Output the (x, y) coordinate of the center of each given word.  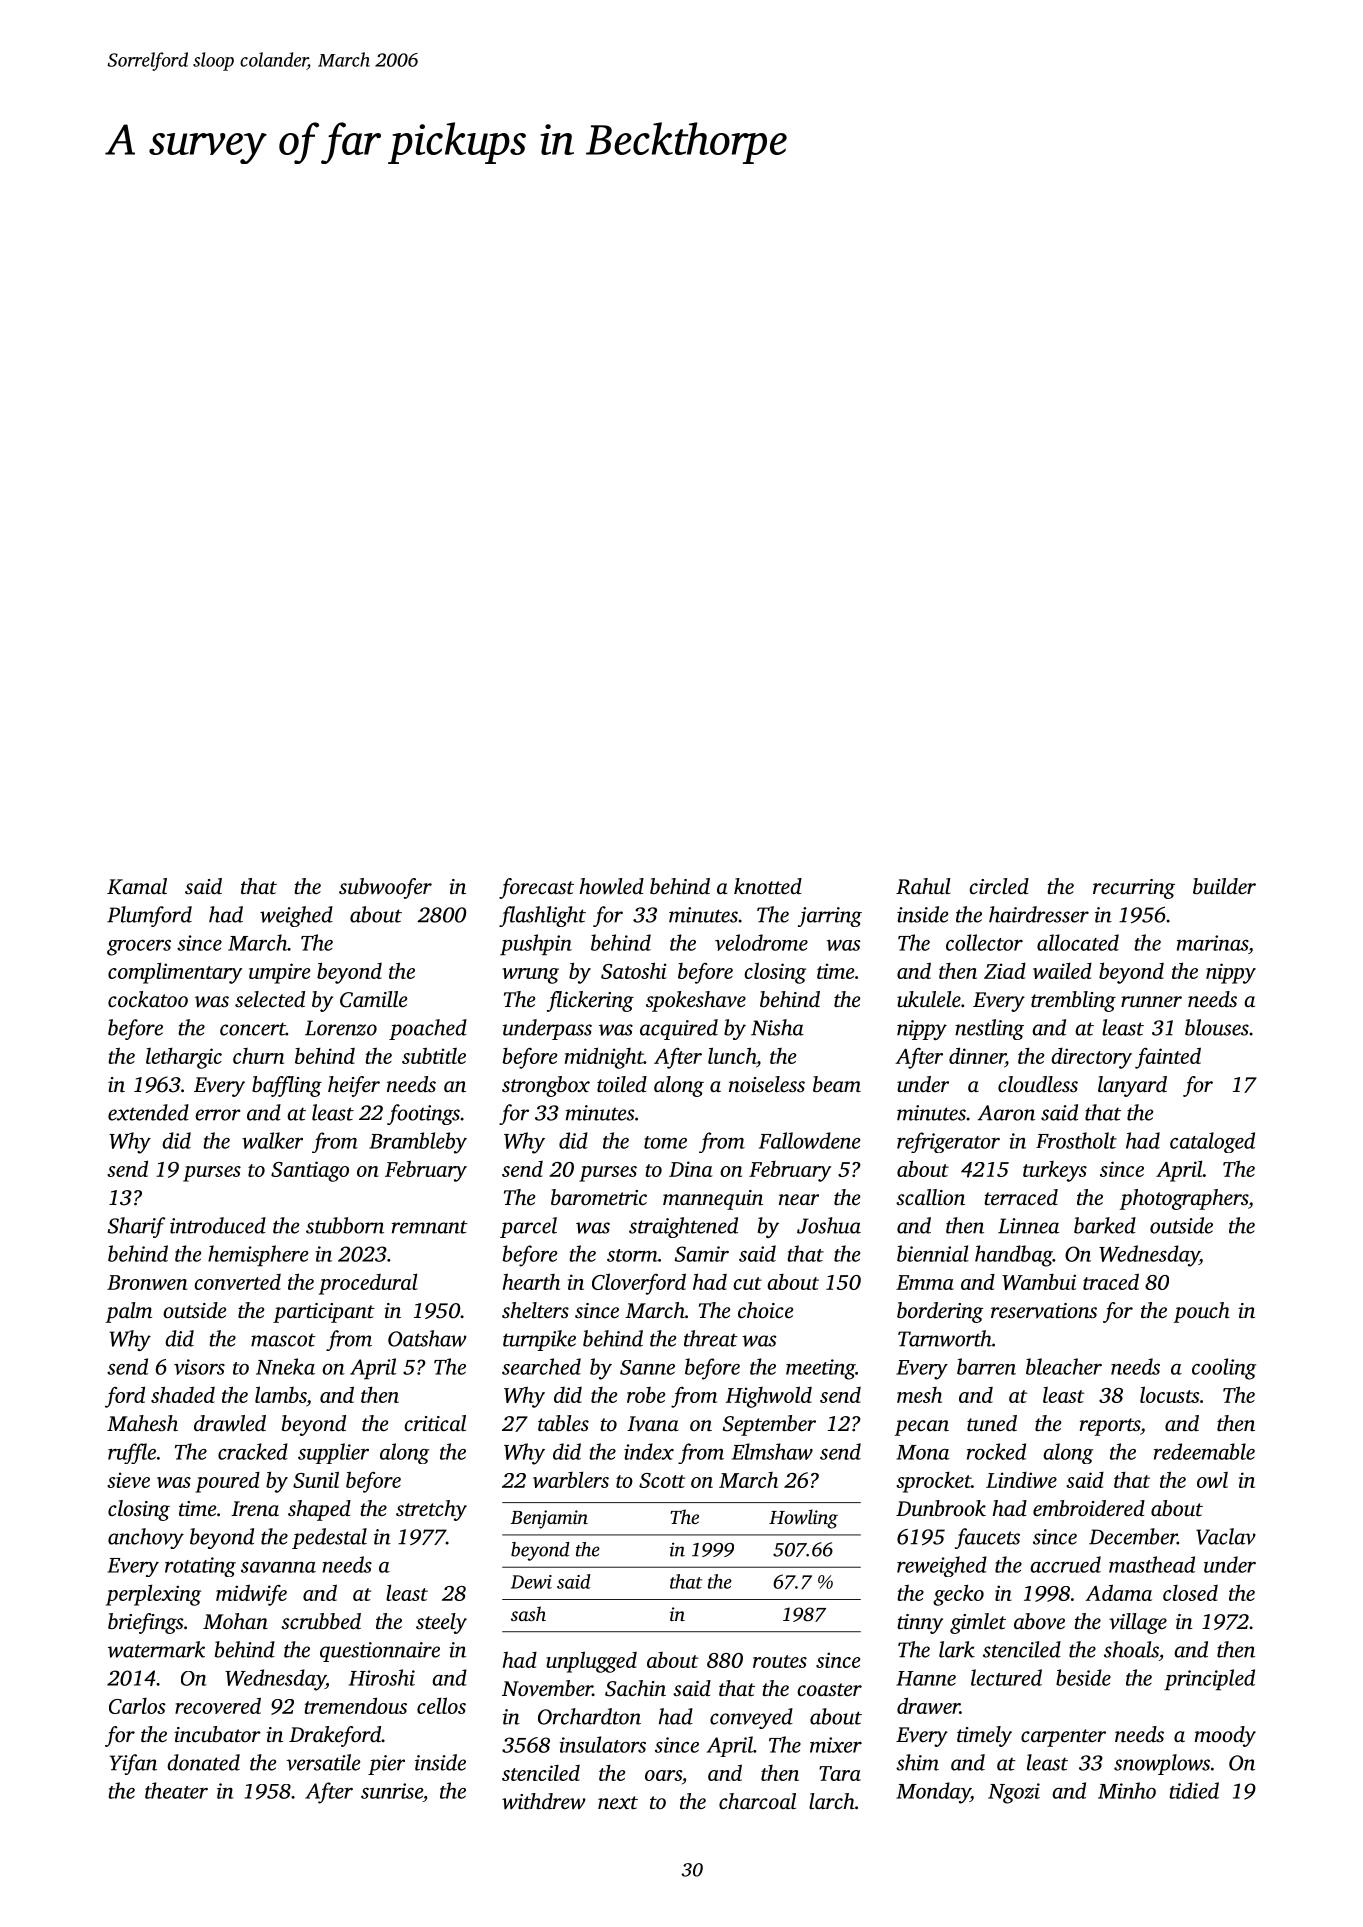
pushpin (536, 944)
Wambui (1039, 1282)
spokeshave (696, 1001)
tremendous (356, 1705)
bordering (940, 1312)
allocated (1078, 942)
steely (441, 1623)
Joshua (829, 1225)
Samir (702, 1254)
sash (528, 1613)
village (1138, 1623)
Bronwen (147, 1282)
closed (1190, 1593)
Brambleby (418, 1143)
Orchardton (589, 1716)
